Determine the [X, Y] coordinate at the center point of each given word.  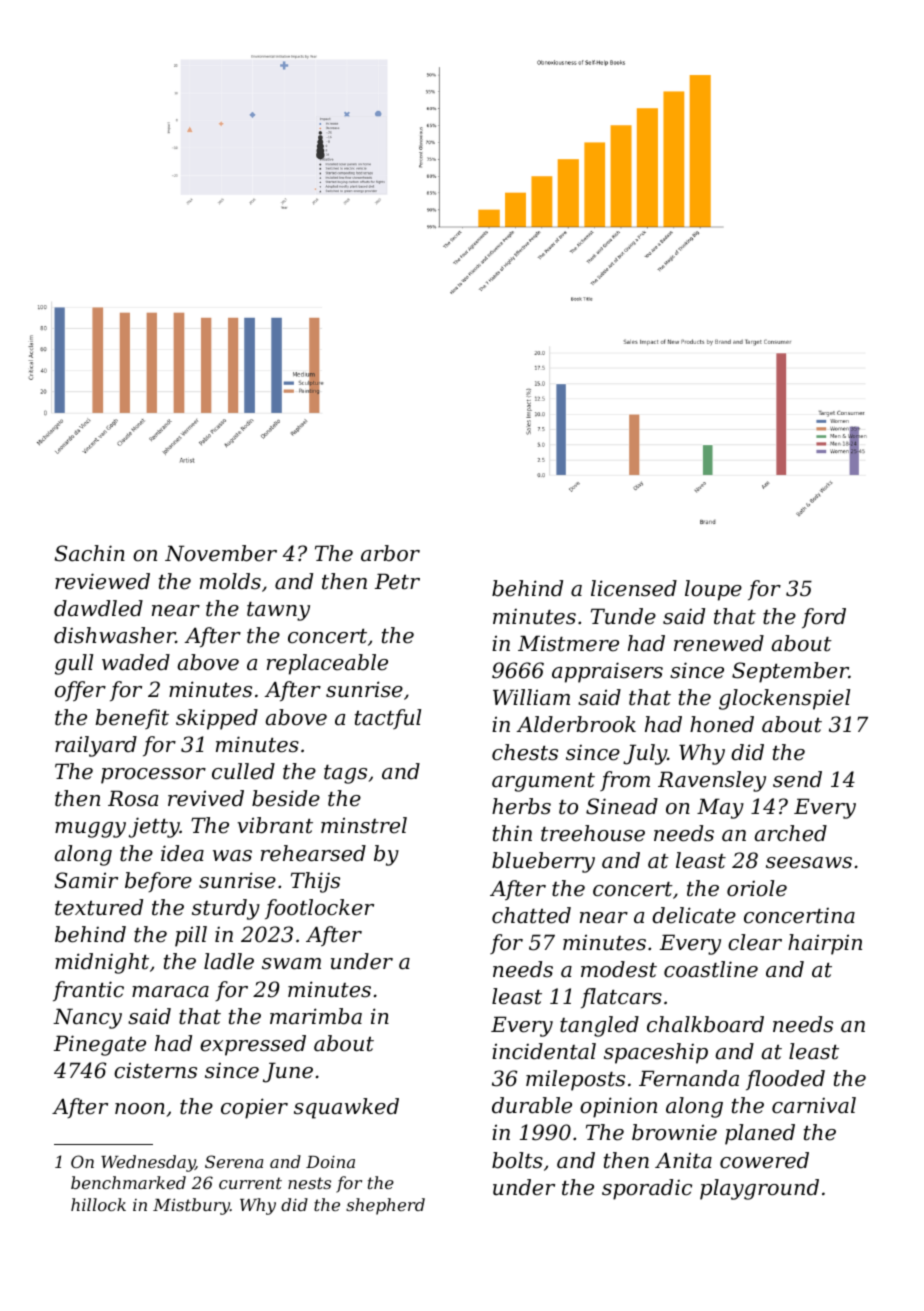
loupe [713, 590]
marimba [316, 1016]
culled [243, 771]
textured [99, 907]
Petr [397, 581]
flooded [785, 1080]
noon [140, 1109]
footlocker [319, 909]
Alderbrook [576, 724]
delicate [694, 915]
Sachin [90, 553]
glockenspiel [784, 699]
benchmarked [128, 1182]
